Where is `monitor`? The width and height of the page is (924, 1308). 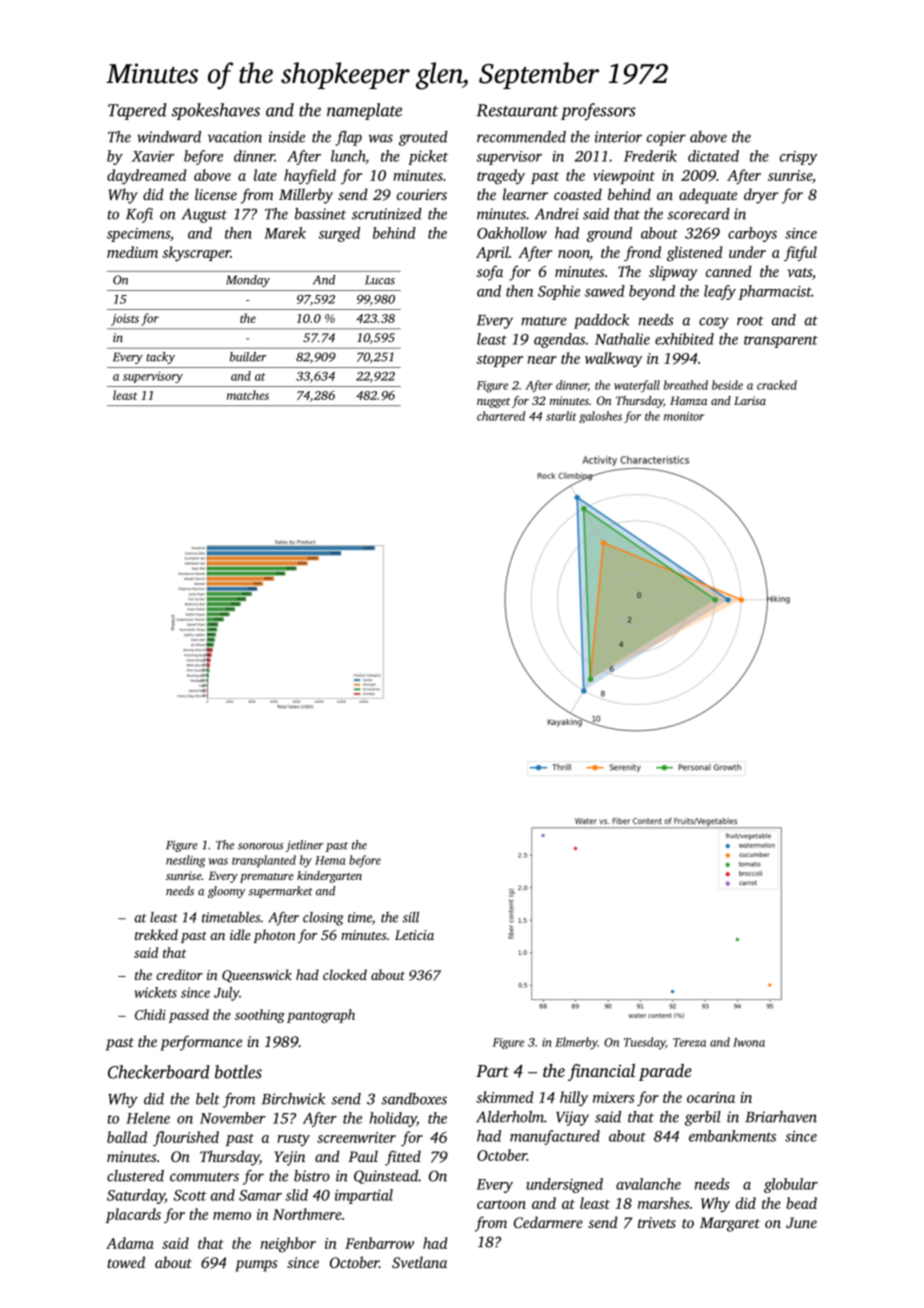 monitor is located at coordinates (684, 416).
